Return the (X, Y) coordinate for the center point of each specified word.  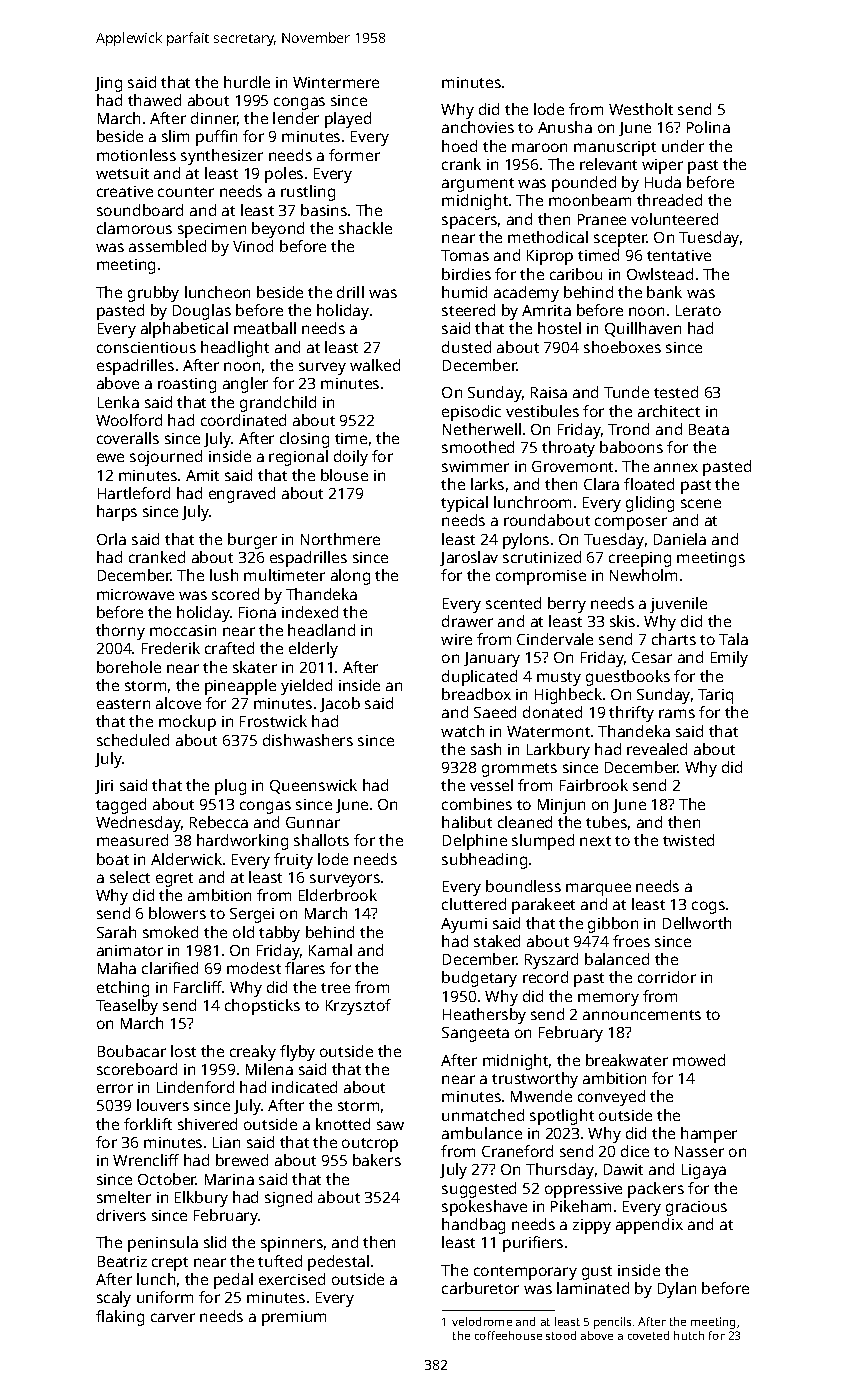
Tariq (715, 696)
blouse (344, 475)
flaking (120, 1318)
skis (622, 621)
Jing (108, 84)
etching (123, 989)
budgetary (479, 979)
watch (462, 731)
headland (321, 630)
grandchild (278, 404)
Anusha (565, 127)
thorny (120, 632)
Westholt (641, 109)
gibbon (613, 925)
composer (631, 523)
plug (230, 787)
